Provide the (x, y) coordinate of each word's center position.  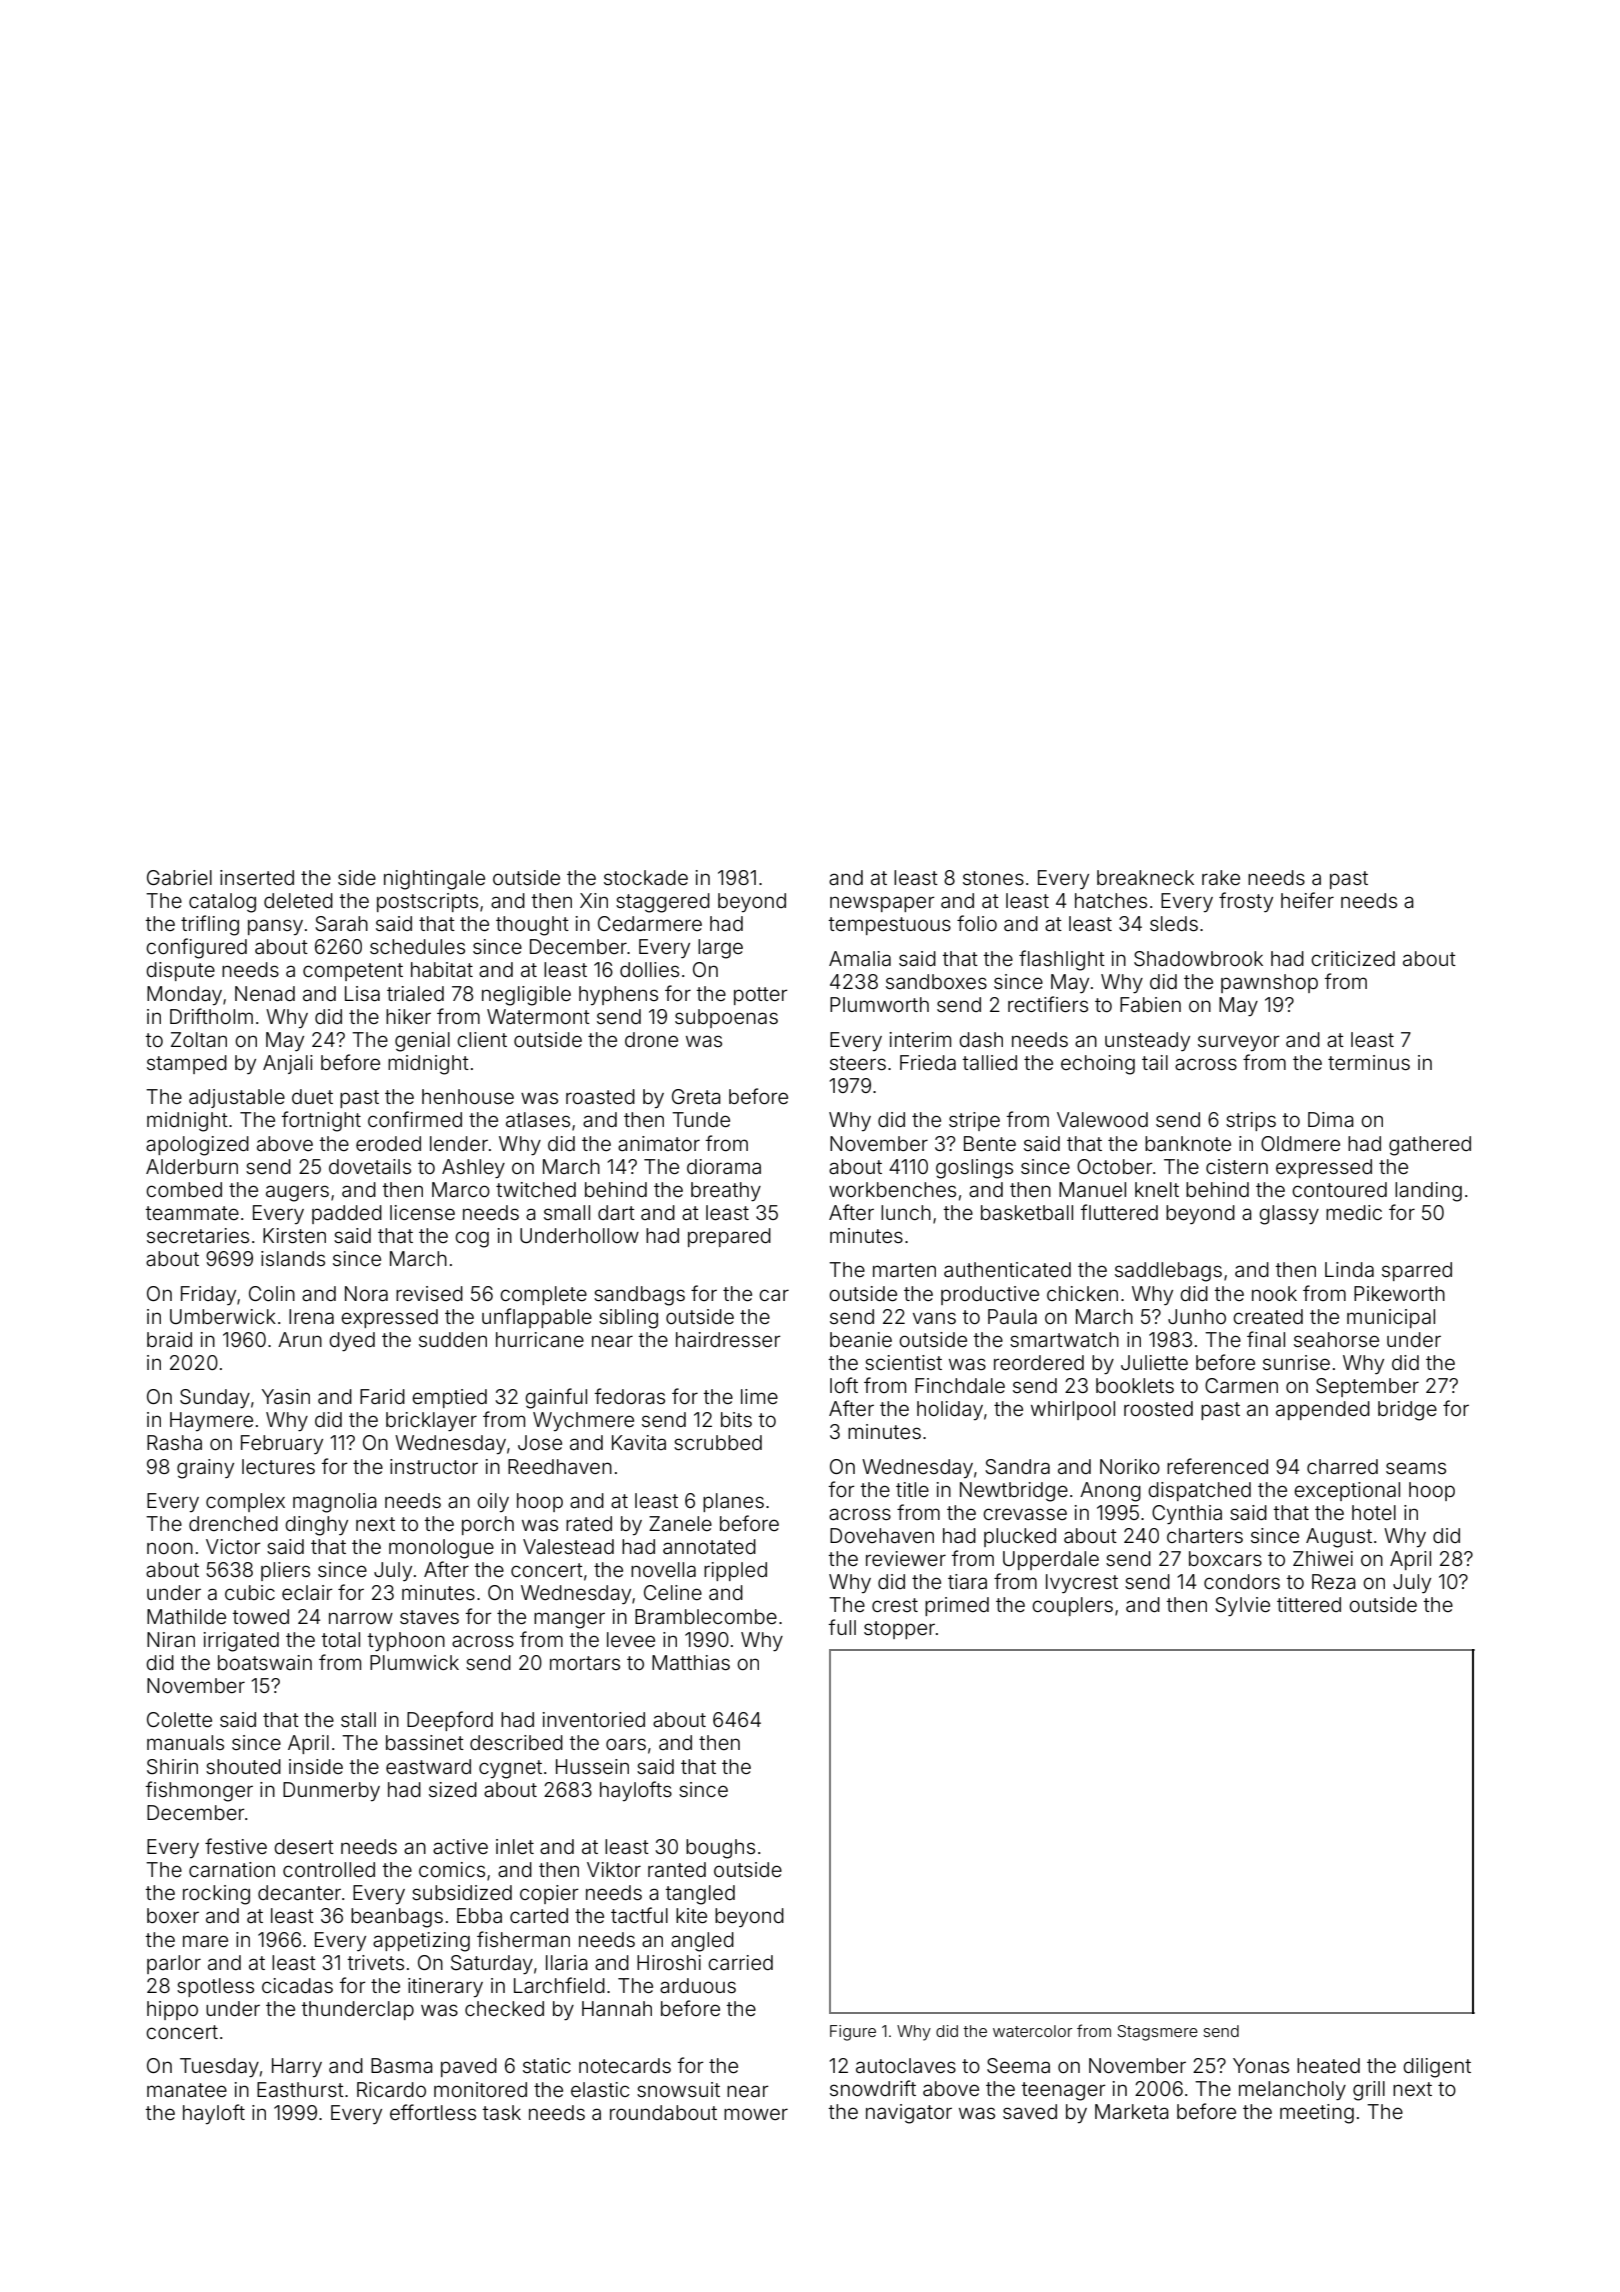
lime (759, 1396)
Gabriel (179, 877)
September (1367, 1387)
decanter (299, 1892)
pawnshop (1269, 983)
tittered (1309, 1604)
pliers (285, 1571)
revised (429, 1293)
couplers (1072, 1606)
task (501, 2112)
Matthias (691, 1662)
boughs (720, 1849)
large (720, 949)
